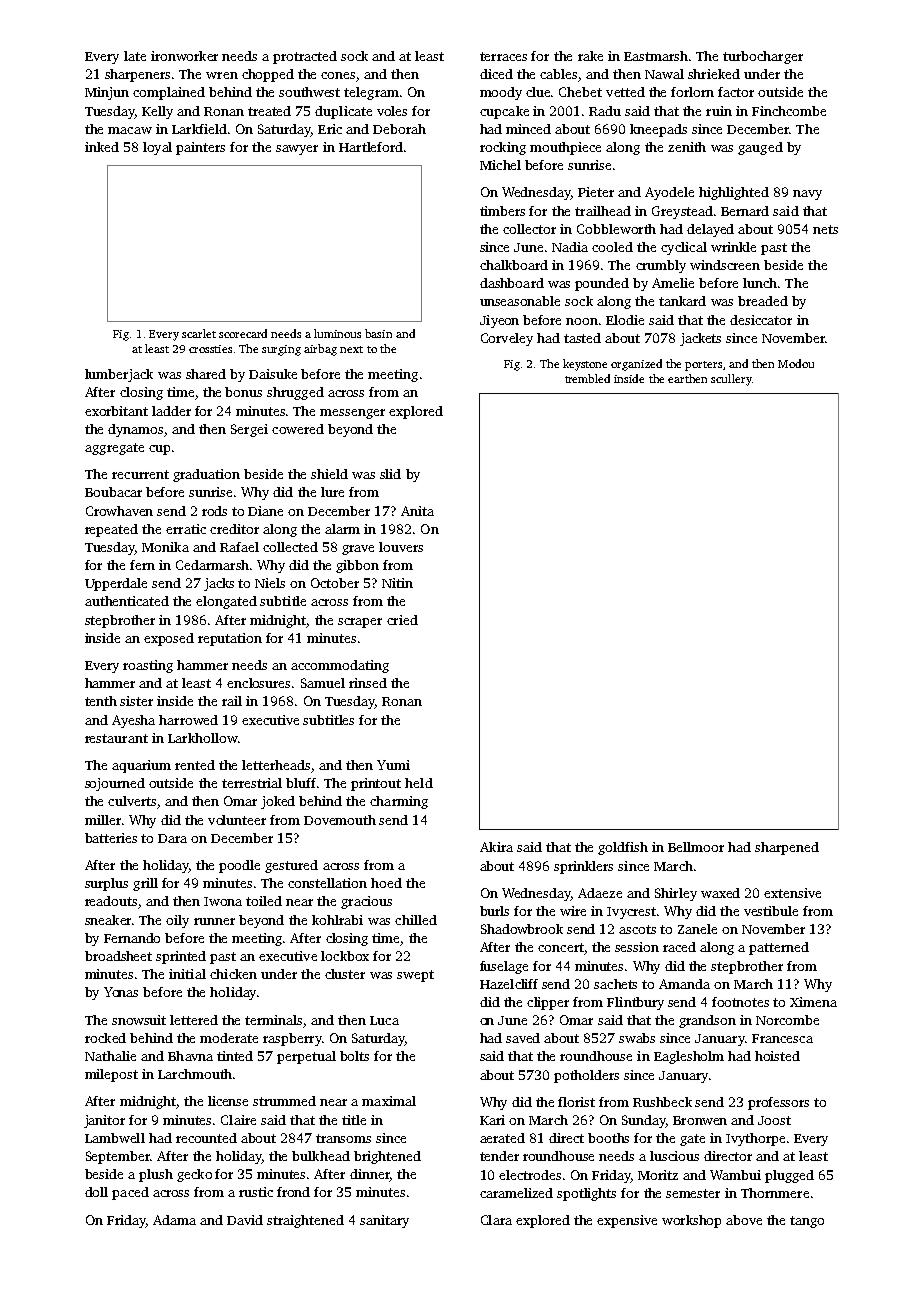  What do you see at coordinates (778, 1103) in the screenshot?
I see `professors` at bounding box center [778, 1103].
